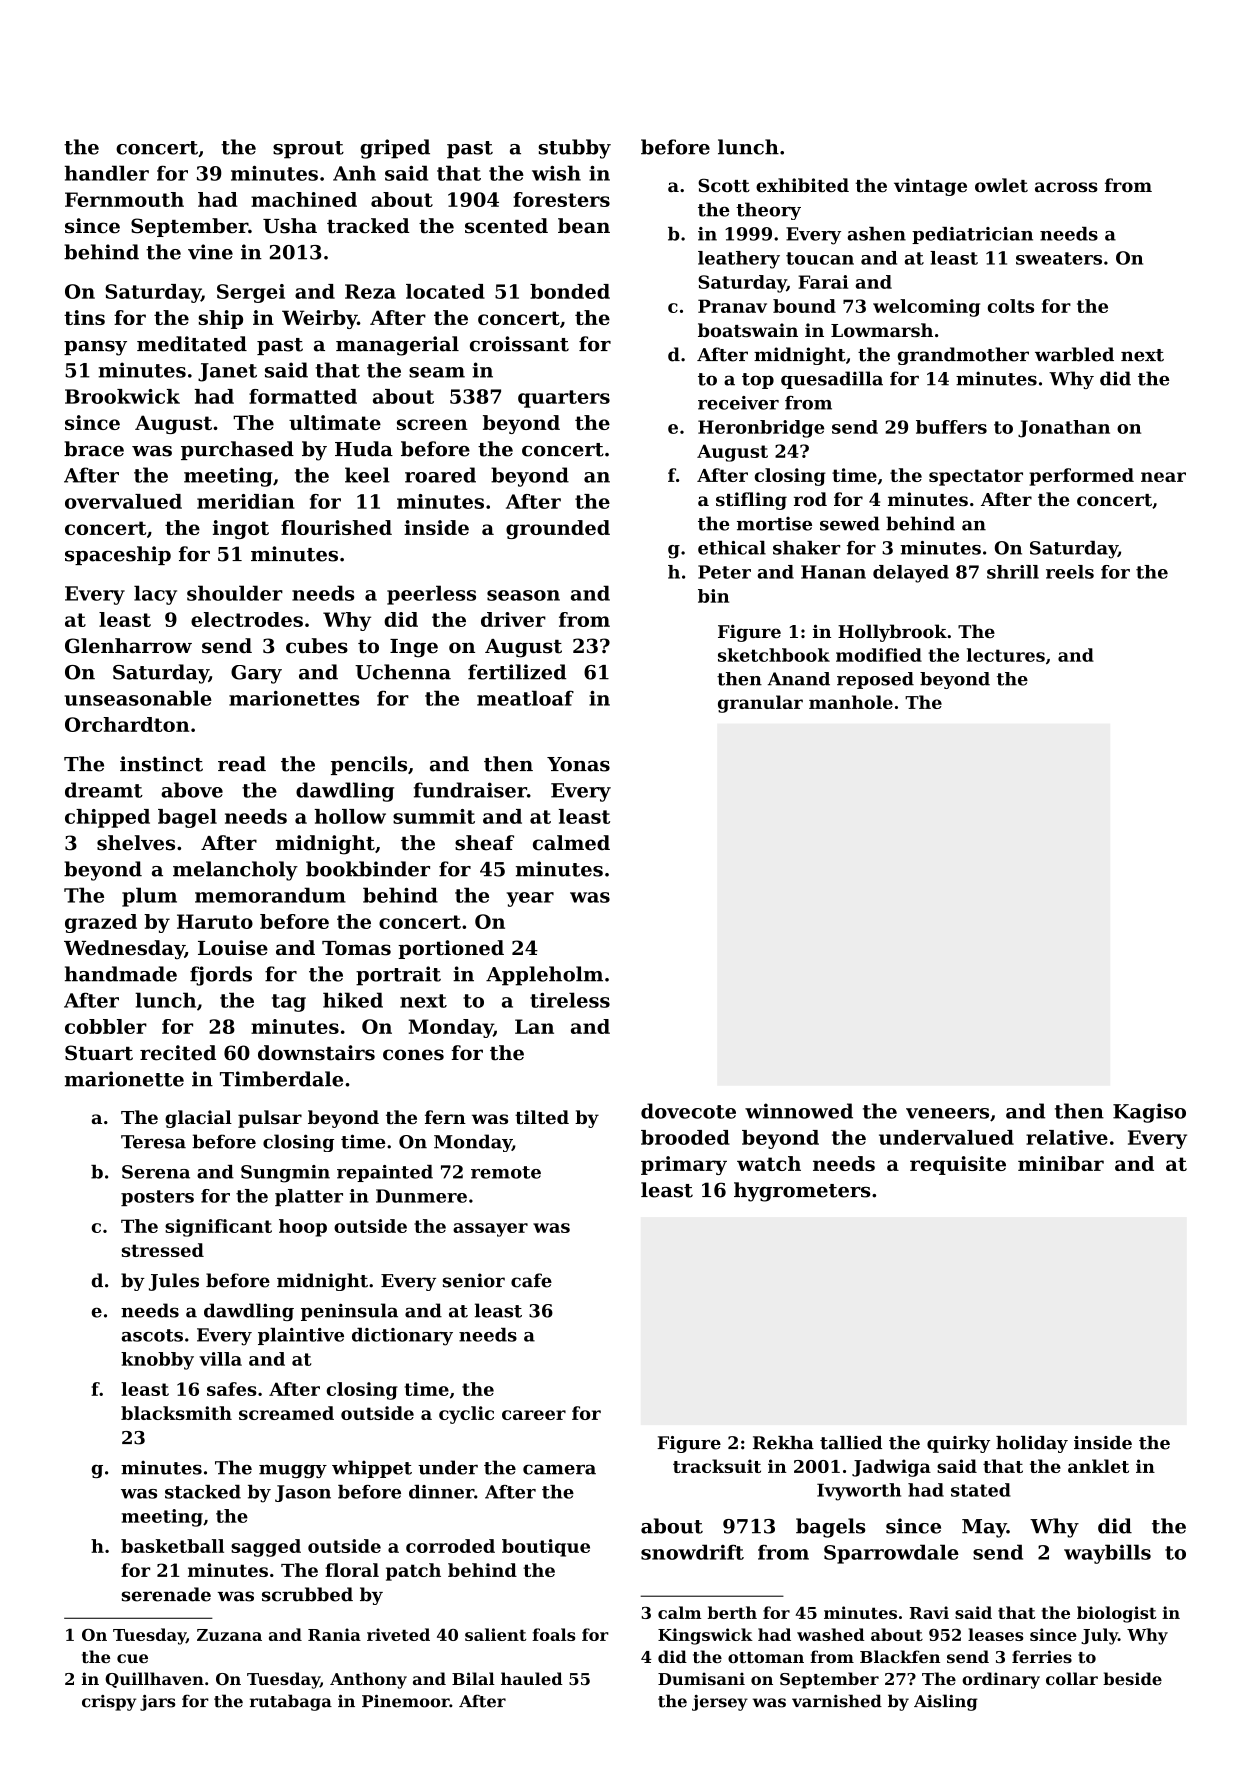  Describe the element at coordinates (891, 1468) in the screenshot. I see `Jadwiga` at that location.
